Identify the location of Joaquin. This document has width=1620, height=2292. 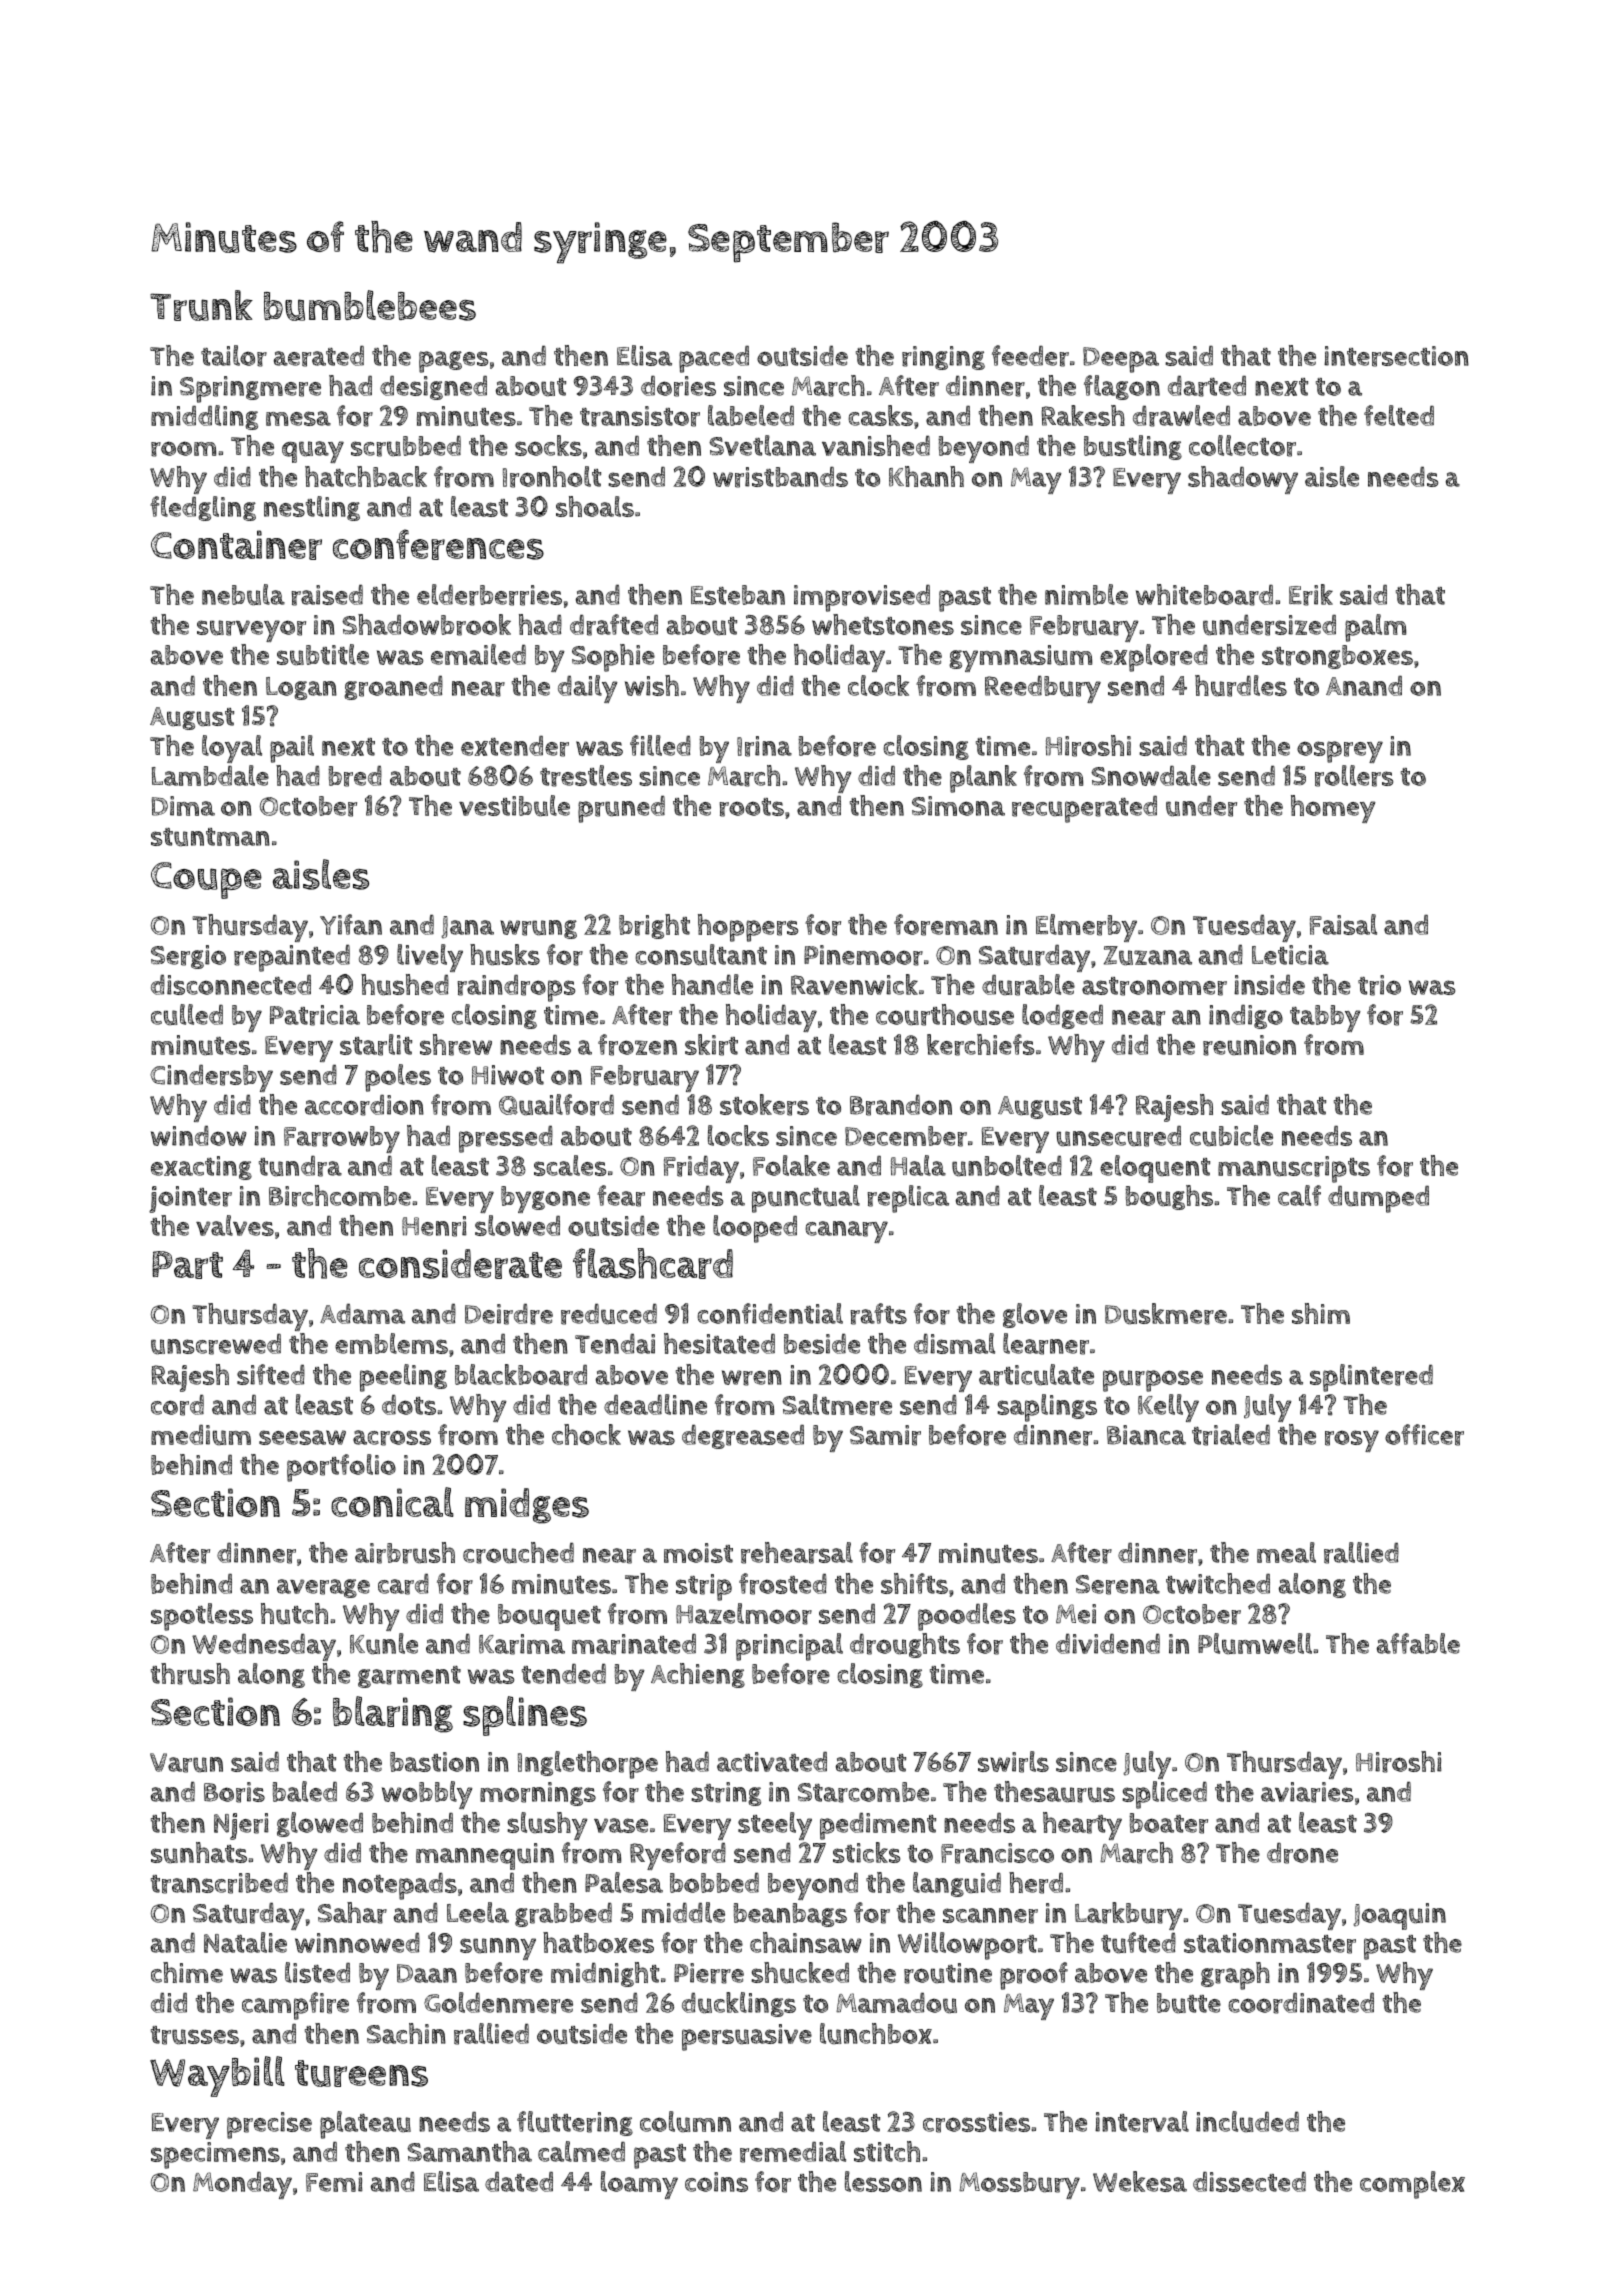
(1399, 1916).
